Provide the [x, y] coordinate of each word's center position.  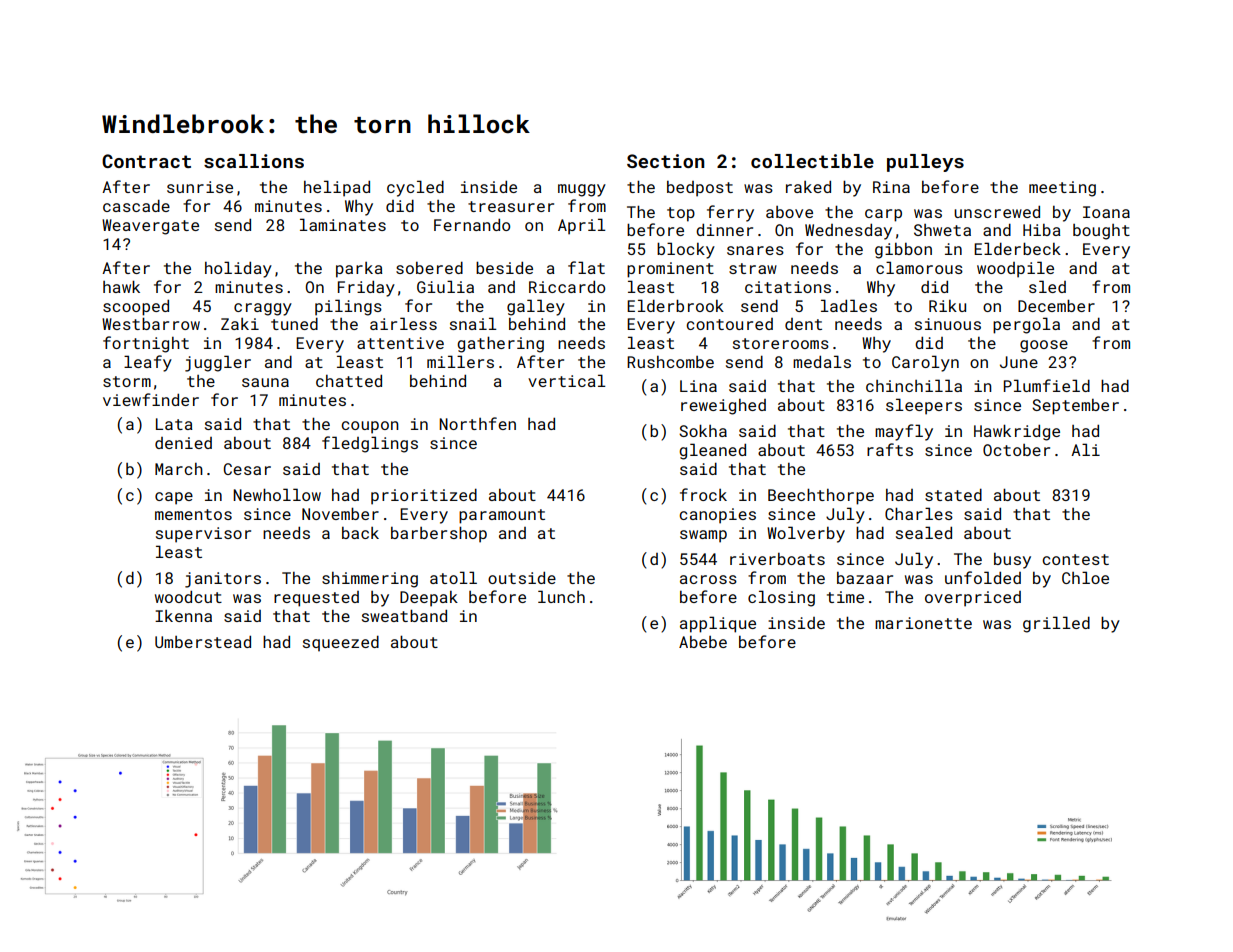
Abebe [703, 642]
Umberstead [203, 641]
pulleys [925, 163]
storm [127, 381]
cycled [415, 188]
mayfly [904, 432]
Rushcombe [670, 362]
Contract [146, 161]
